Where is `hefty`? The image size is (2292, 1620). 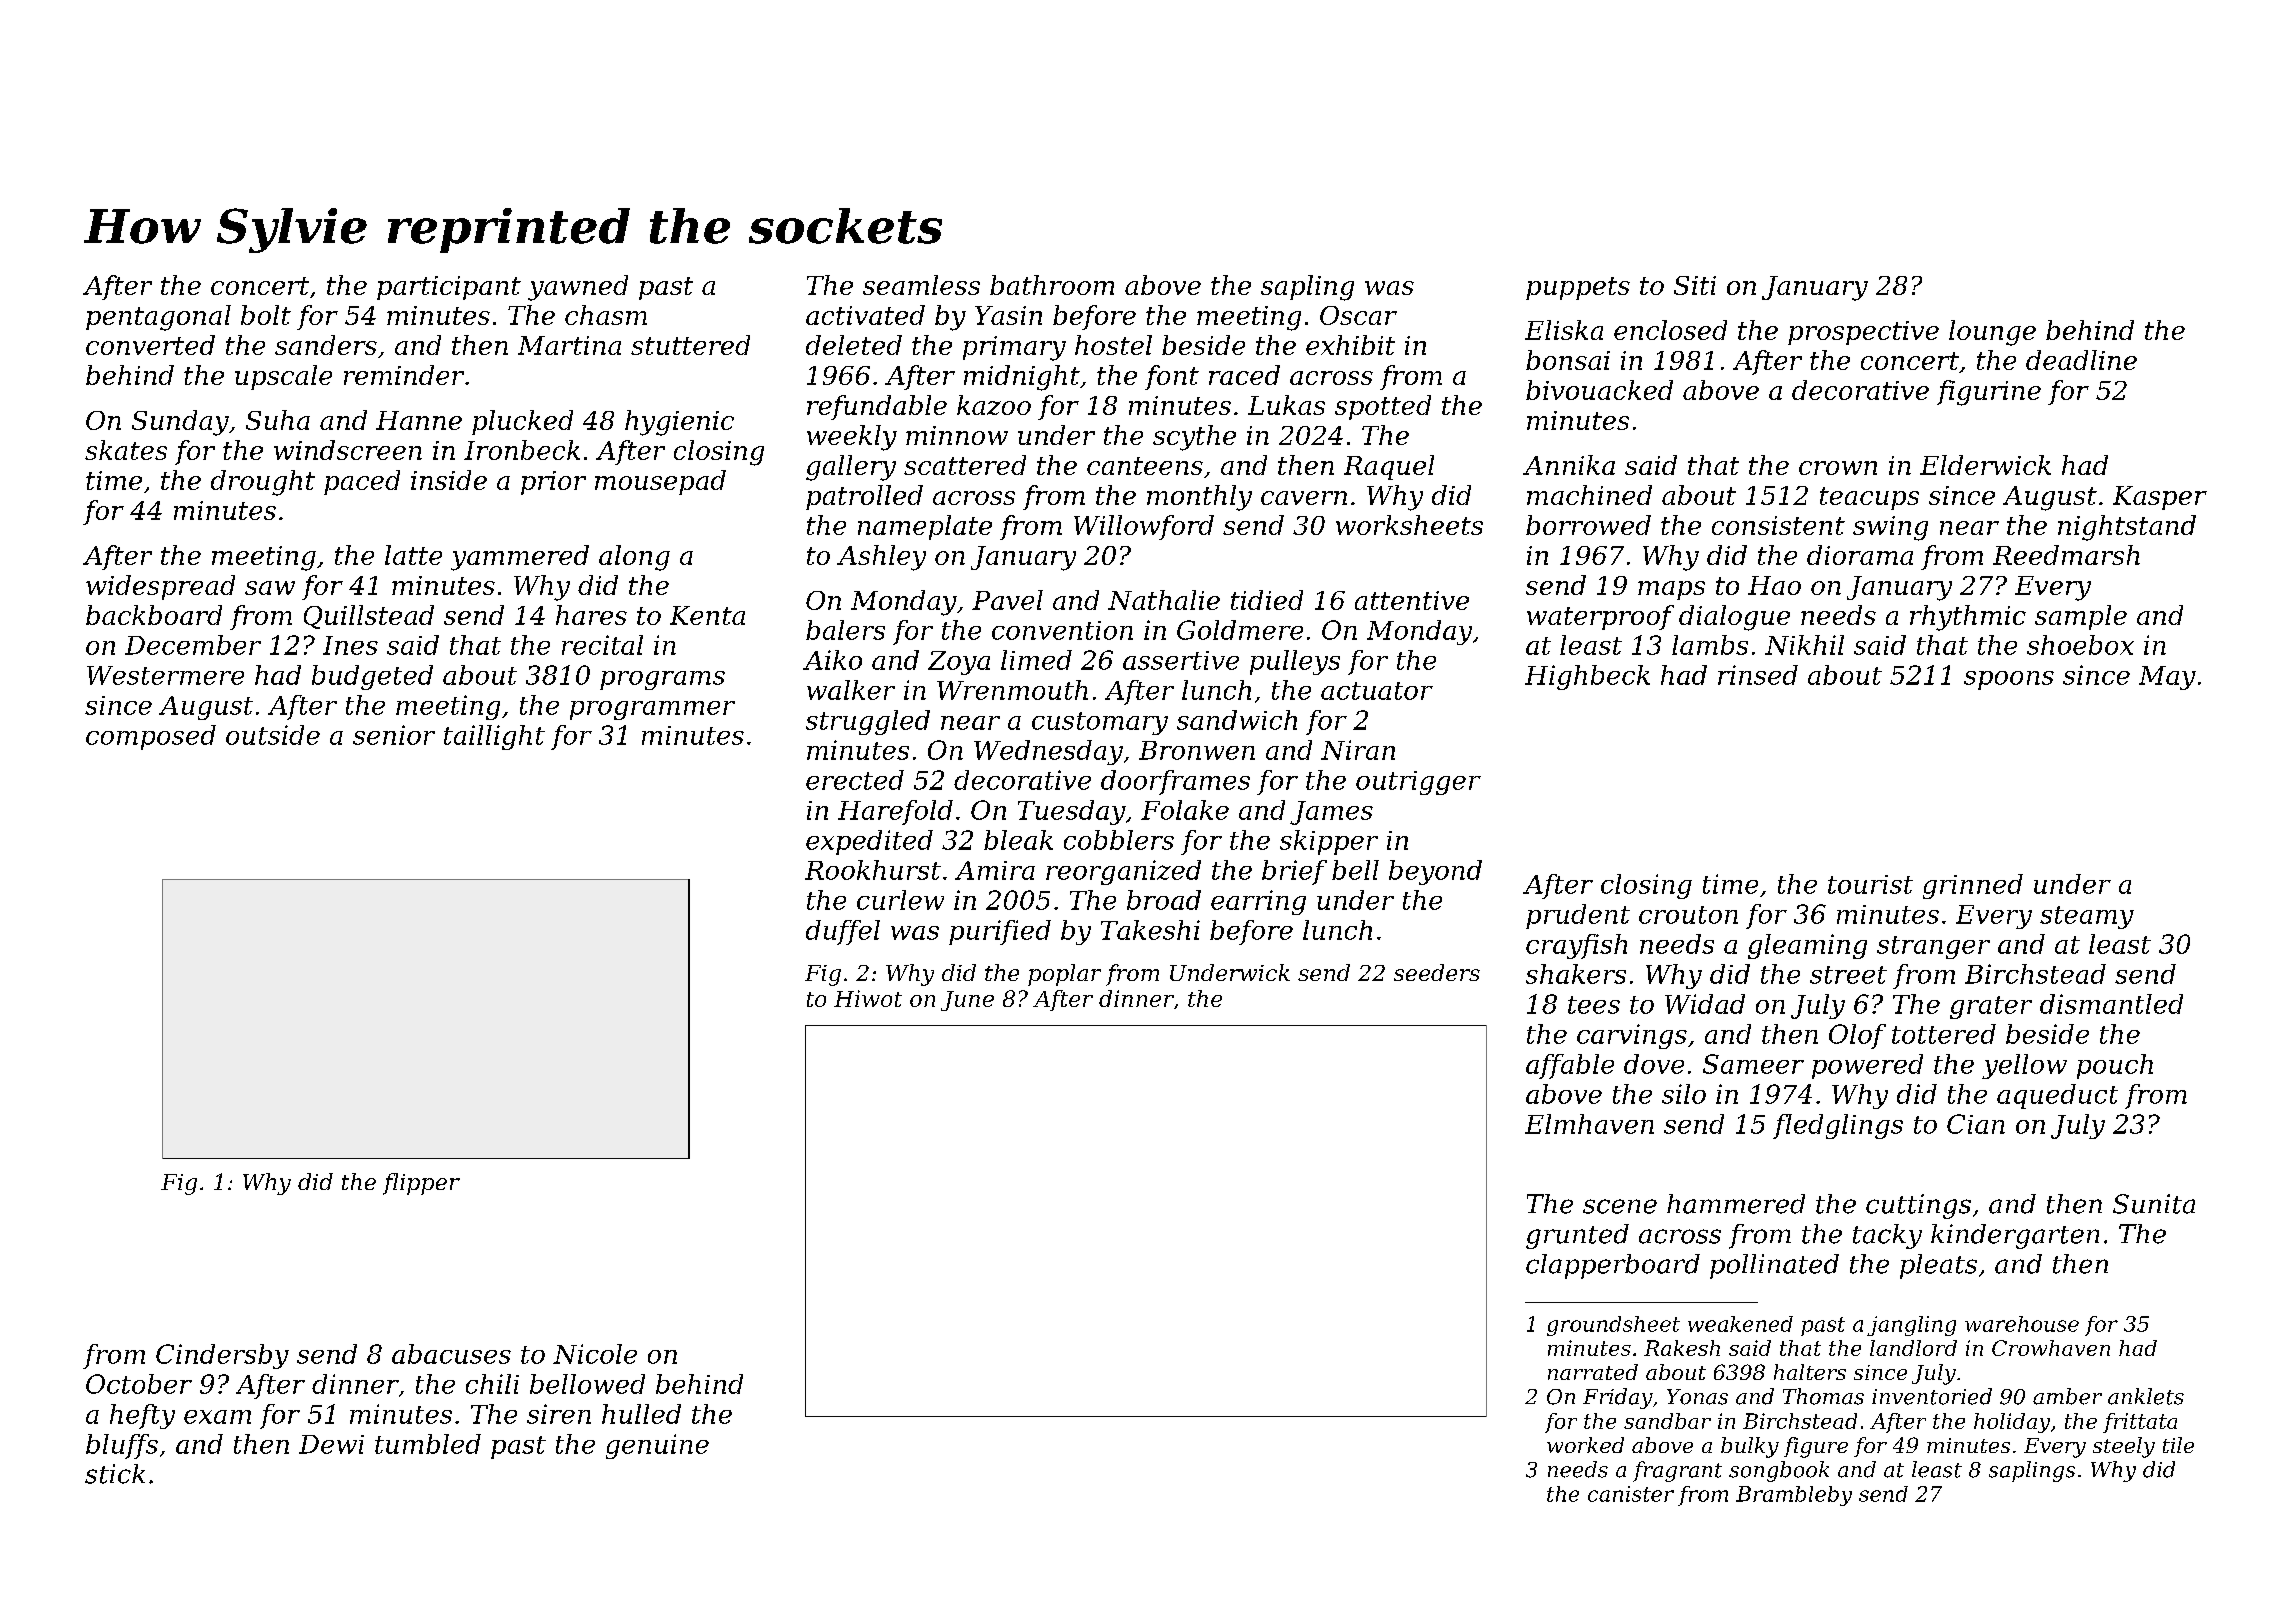 hefty is located at coordinates (142, 1416).
